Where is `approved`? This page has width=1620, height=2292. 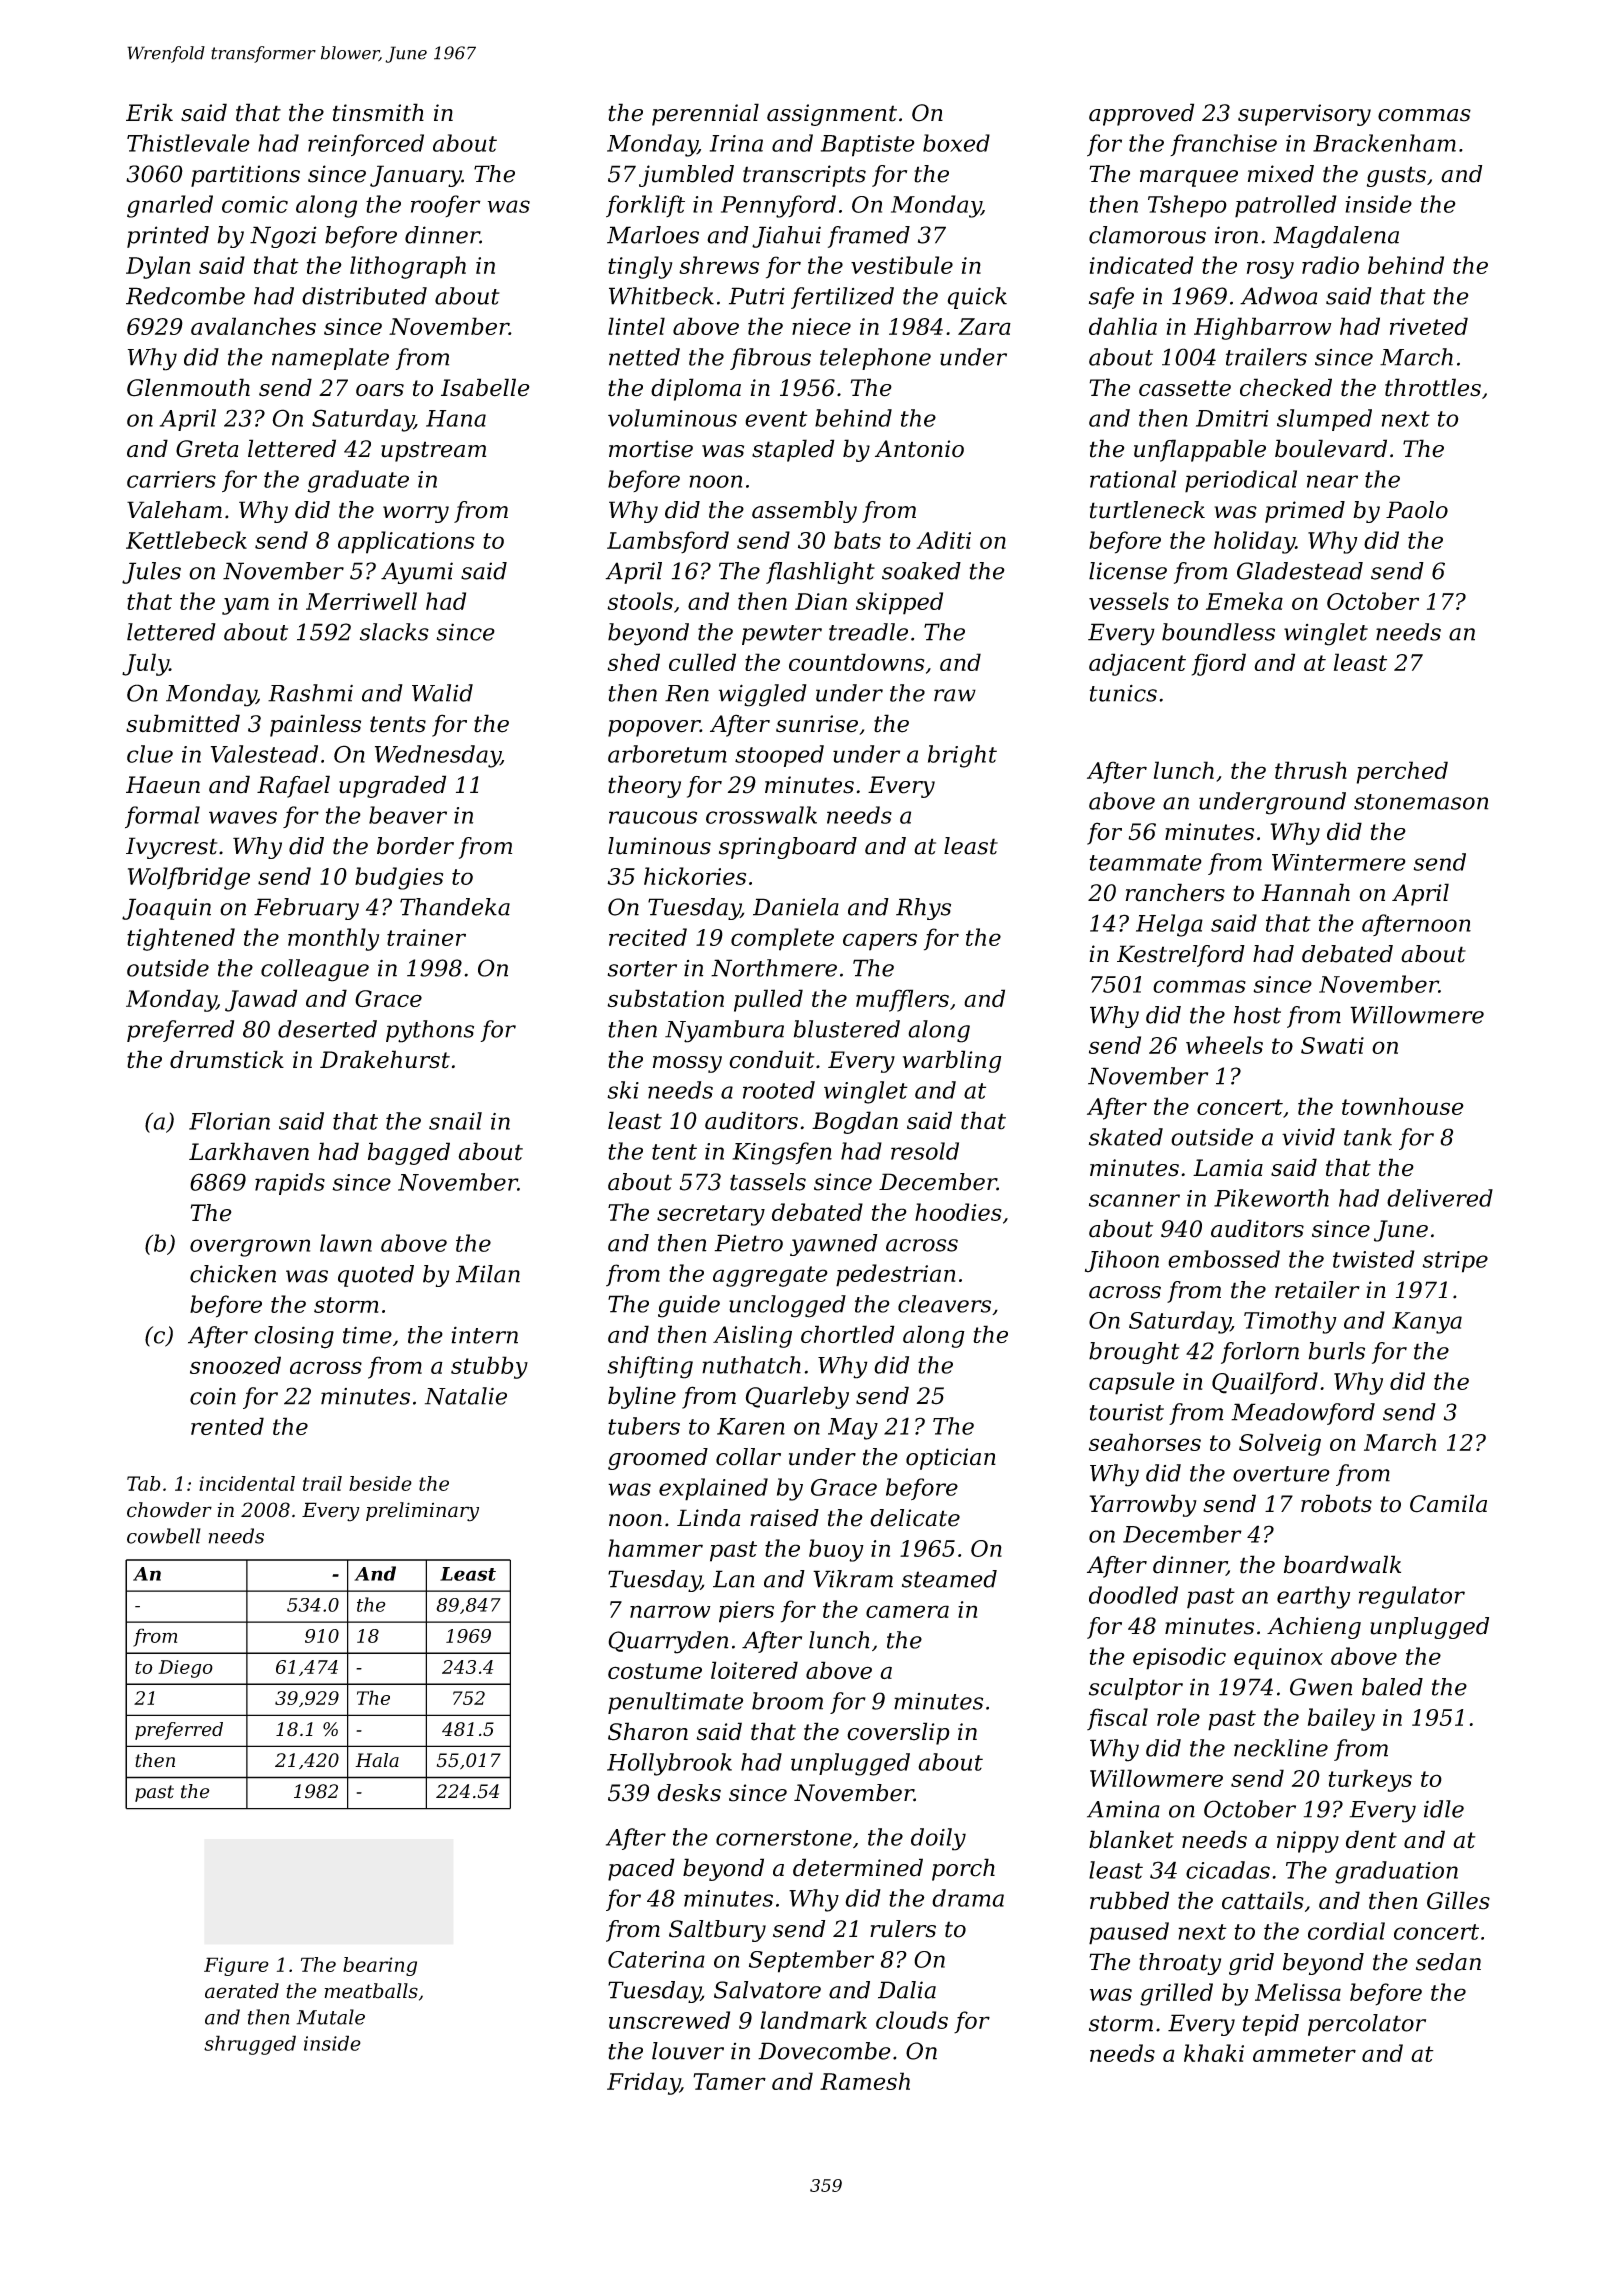 approved is located at coordinates (1141, 114).
